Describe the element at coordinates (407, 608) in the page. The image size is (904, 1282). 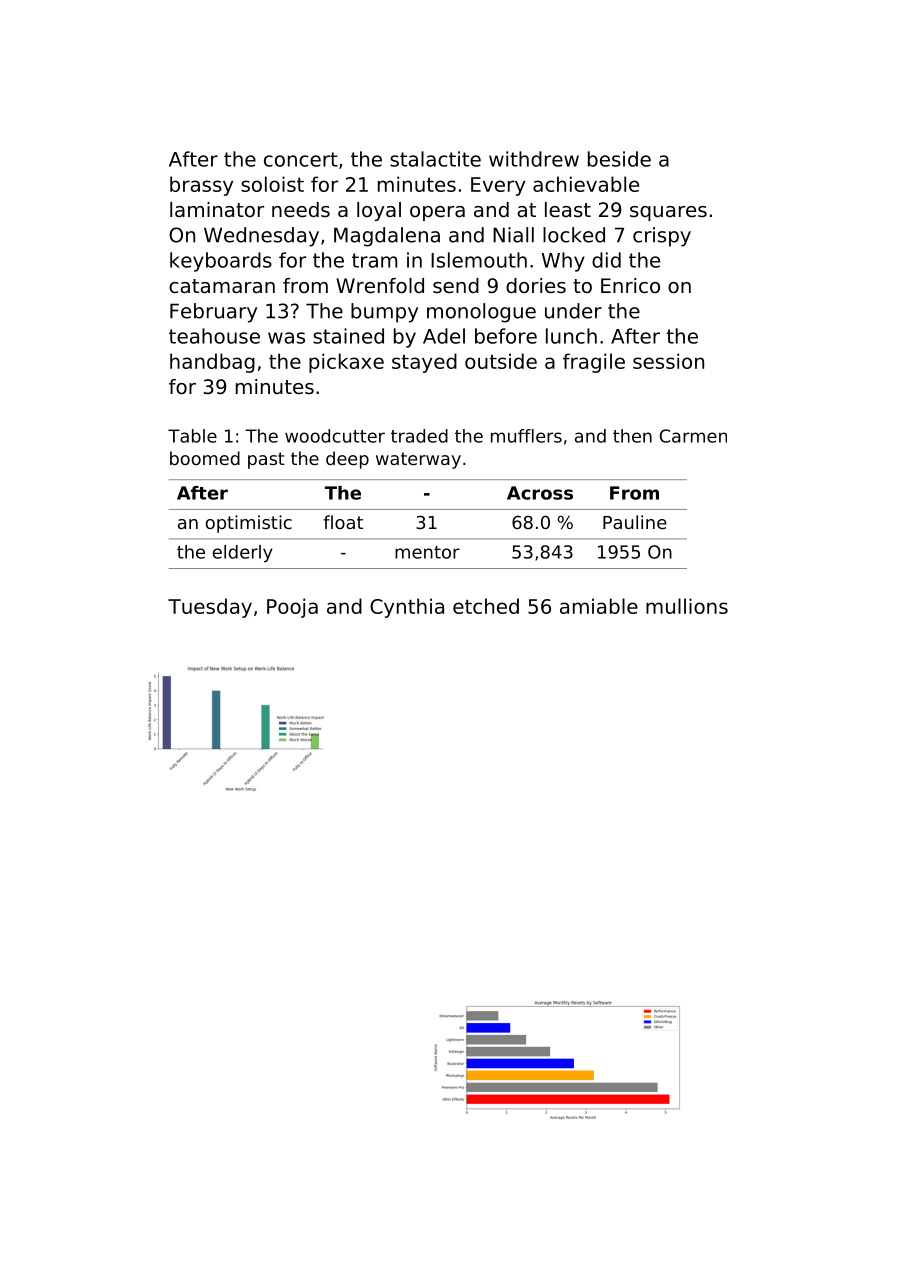
I see `Cynthia` at that location.
